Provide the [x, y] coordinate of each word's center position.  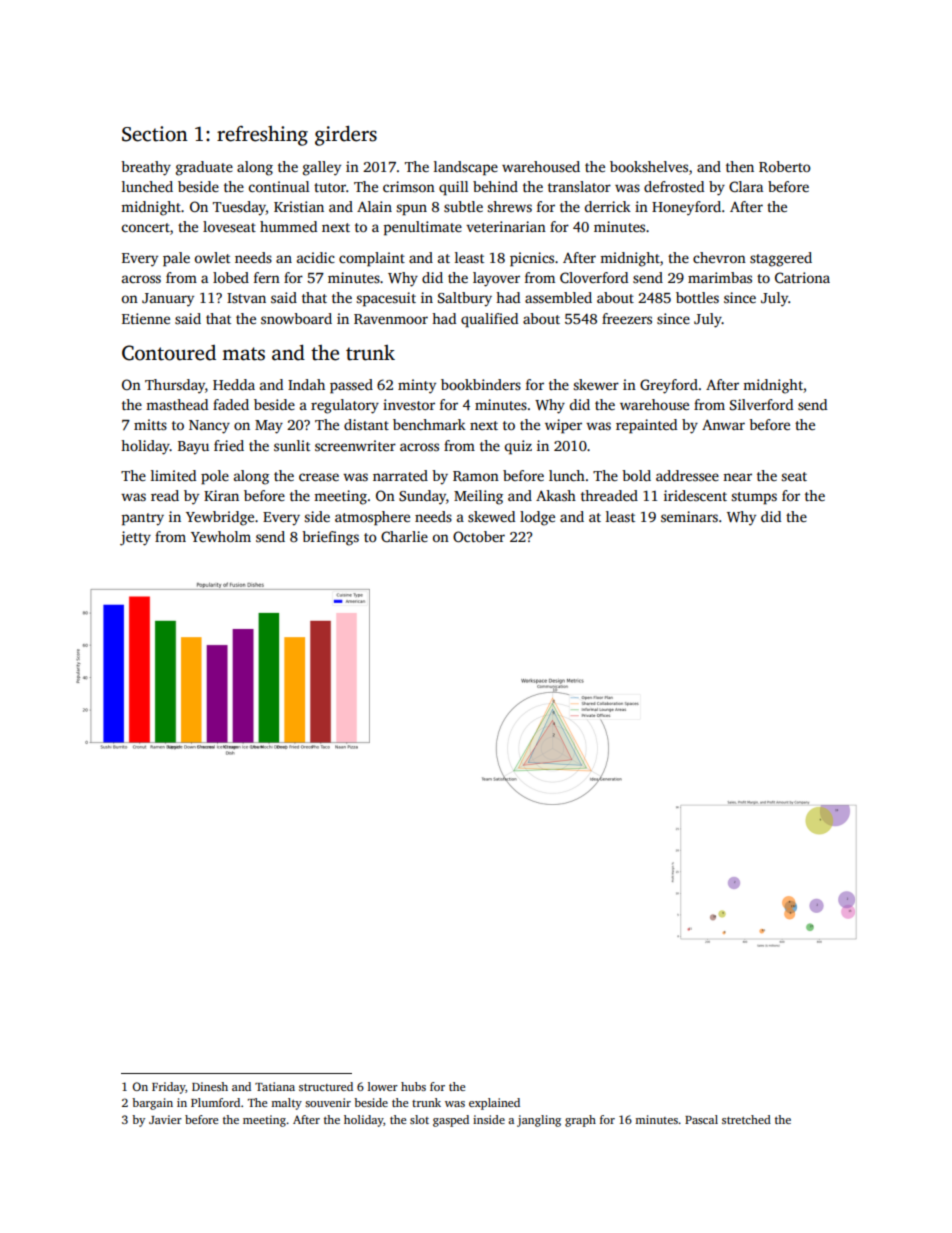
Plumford [215, 1102]
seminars [689, 516]
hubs [413, 1086]
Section [155, 134]
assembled [558, 297]
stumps [754, 498]
